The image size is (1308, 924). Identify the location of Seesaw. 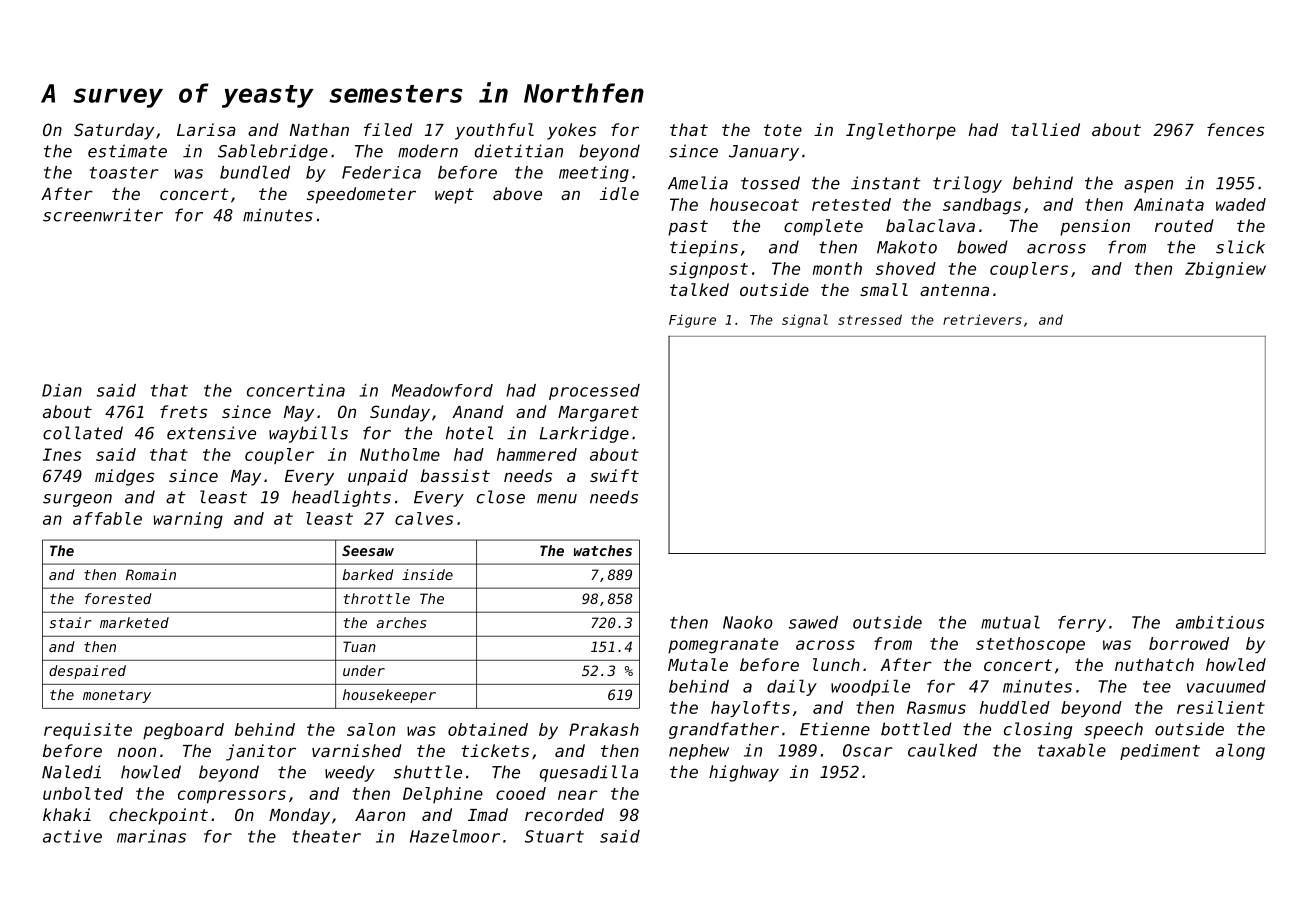
(368, 550).
